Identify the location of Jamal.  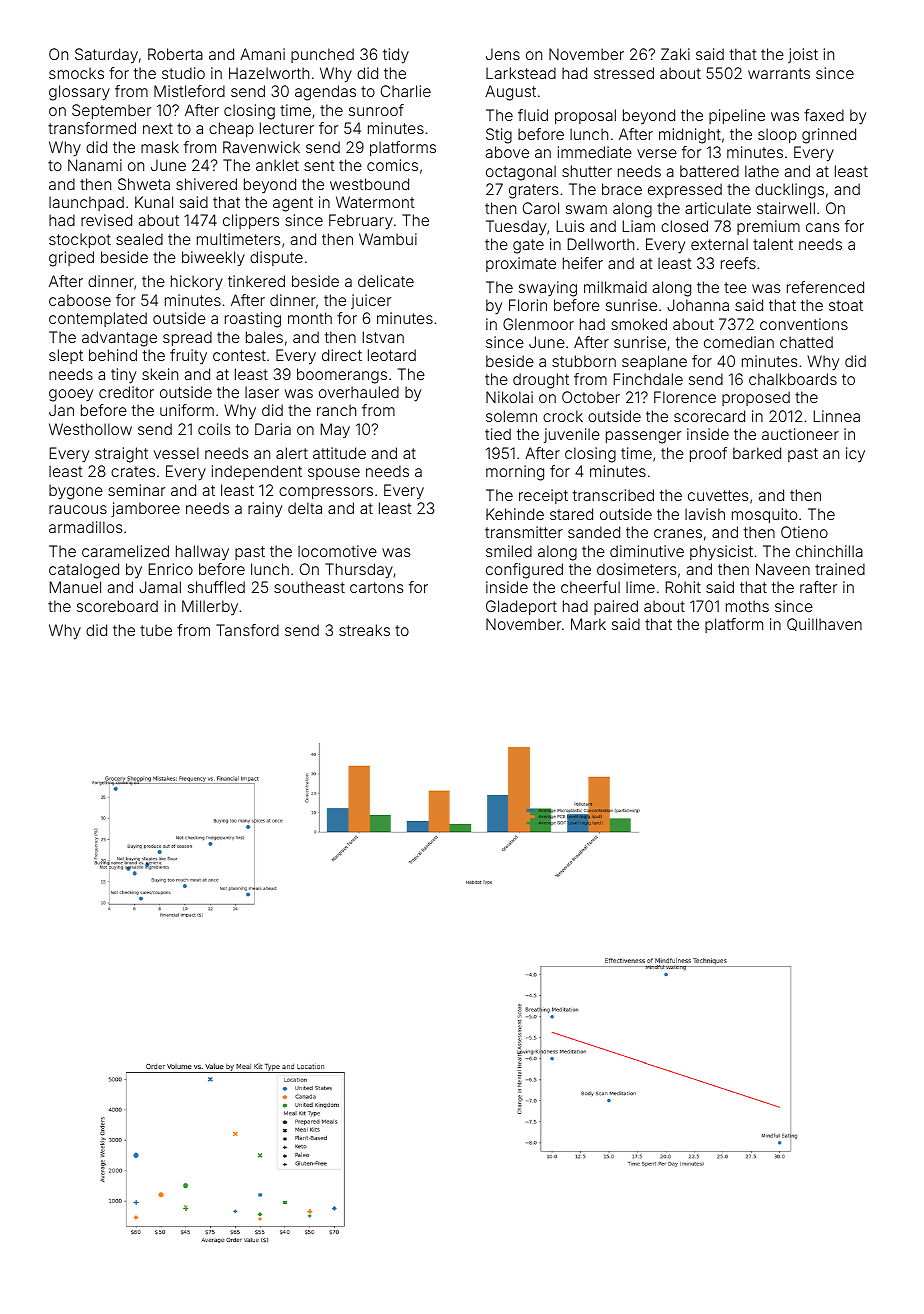
(160, 587).
